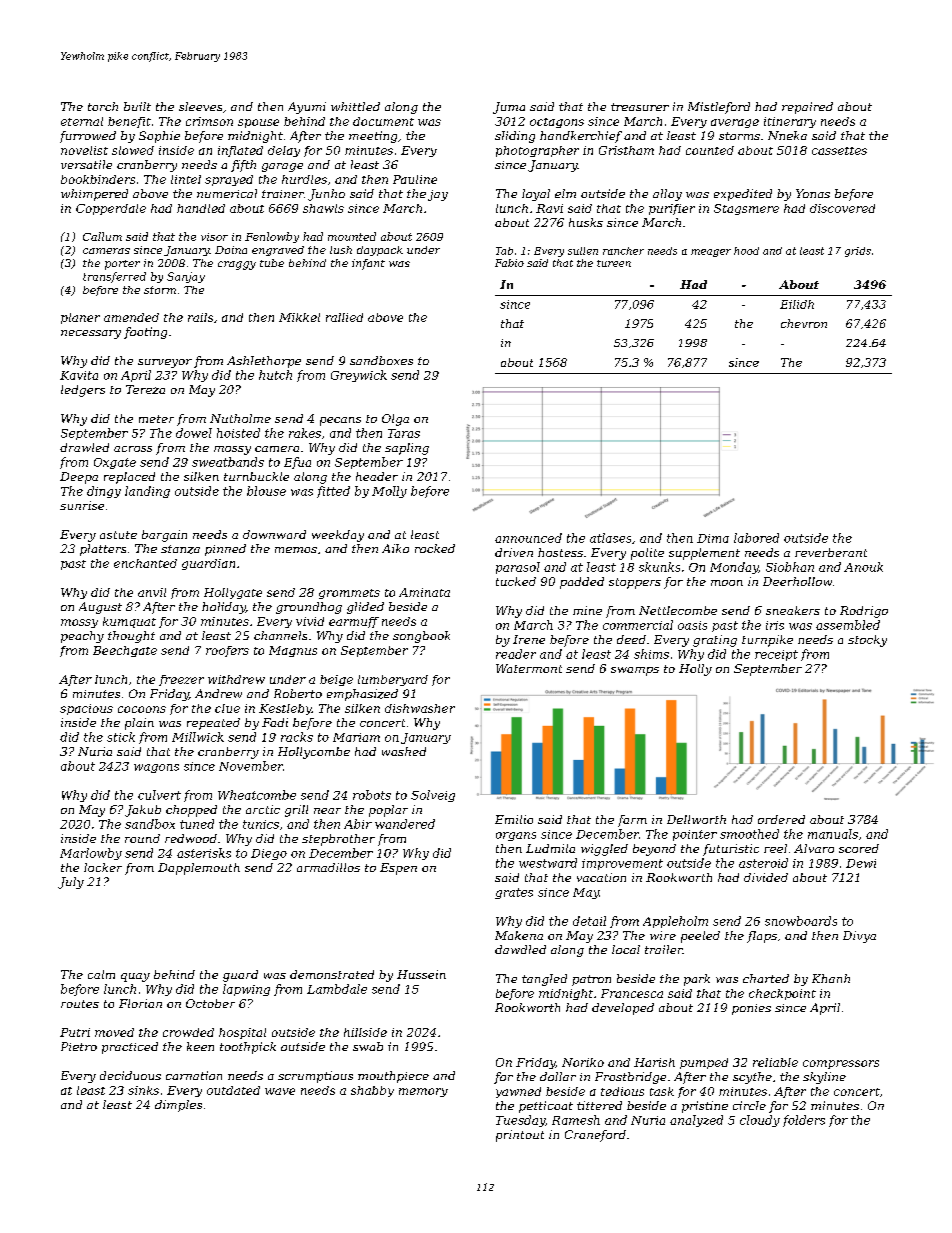 This document has height=1233, width=952. What do you see at coordinates (298, 693) in the document?
I see `Roberto` at bounding box center [298, 693].
